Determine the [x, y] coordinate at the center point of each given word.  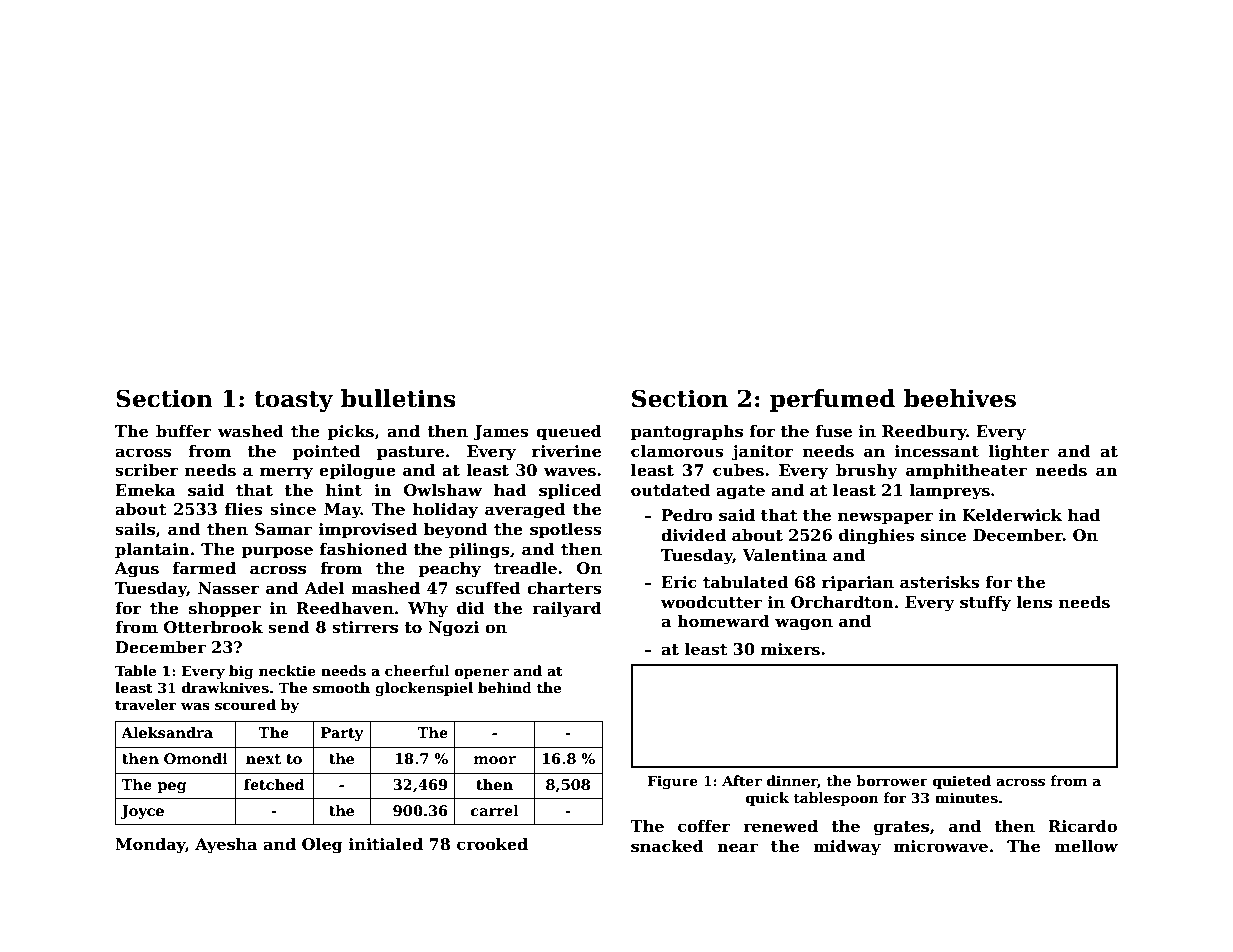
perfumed [832, 400]
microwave [941, 846]
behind [505, 687]
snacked [667, 846]
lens [1034, 602]
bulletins [398, 398]
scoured [245, 704]
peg [172, 787]
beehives [960, 398]
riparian [858, 584]
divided [693, 535]
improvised [368, 531]
